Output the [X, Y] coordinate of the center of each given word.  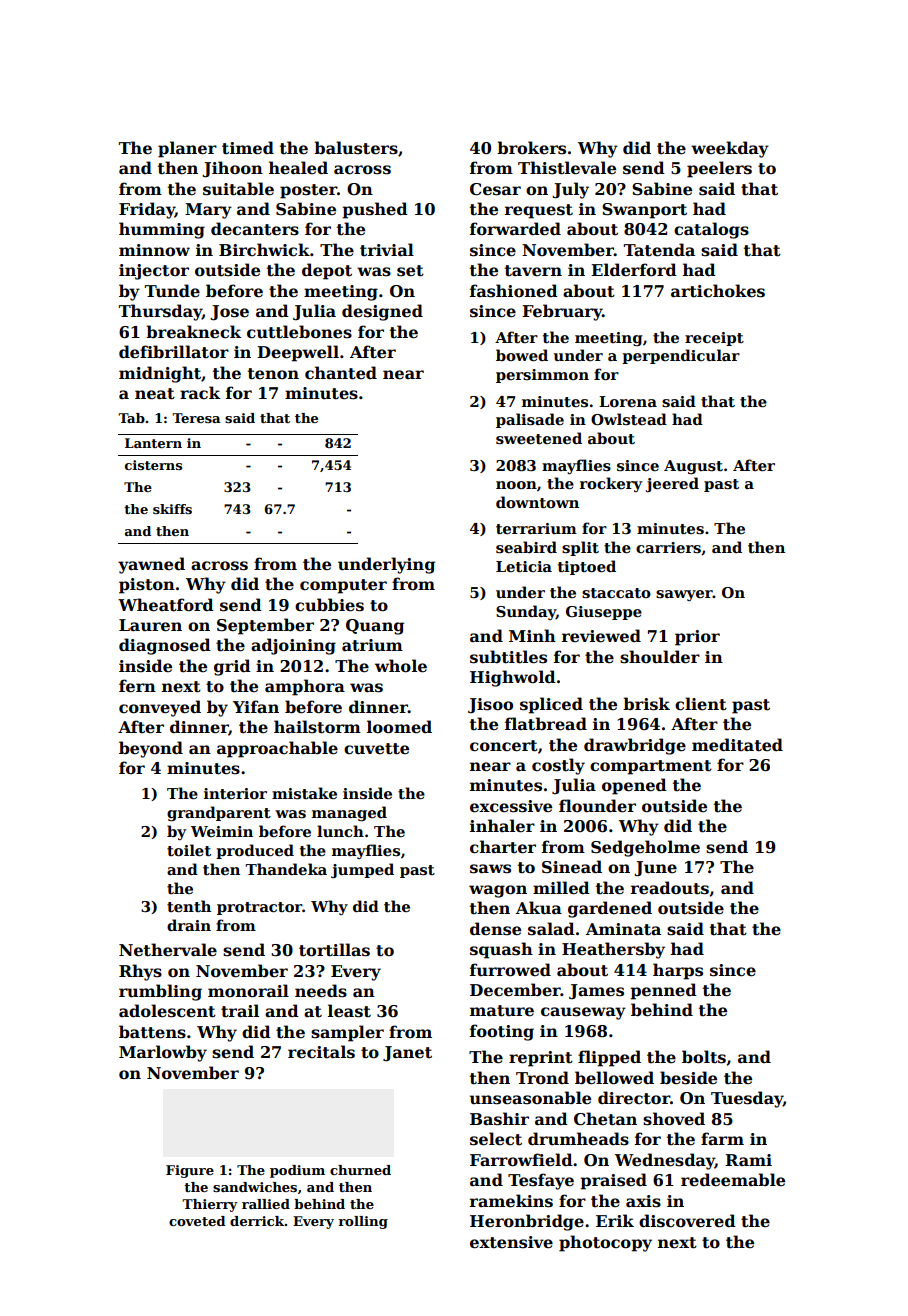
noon [516, 485]
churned [360, 1170]
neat [155, 394]
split [580, 548]
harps [678, 971]
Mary [208, 211]
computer [343, 586]
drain [189, 925]
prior [697, 638]
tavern [533, 271]
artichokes [718, 291]
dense [495, 929]
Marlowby [163, 1053]
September [265, 626]
